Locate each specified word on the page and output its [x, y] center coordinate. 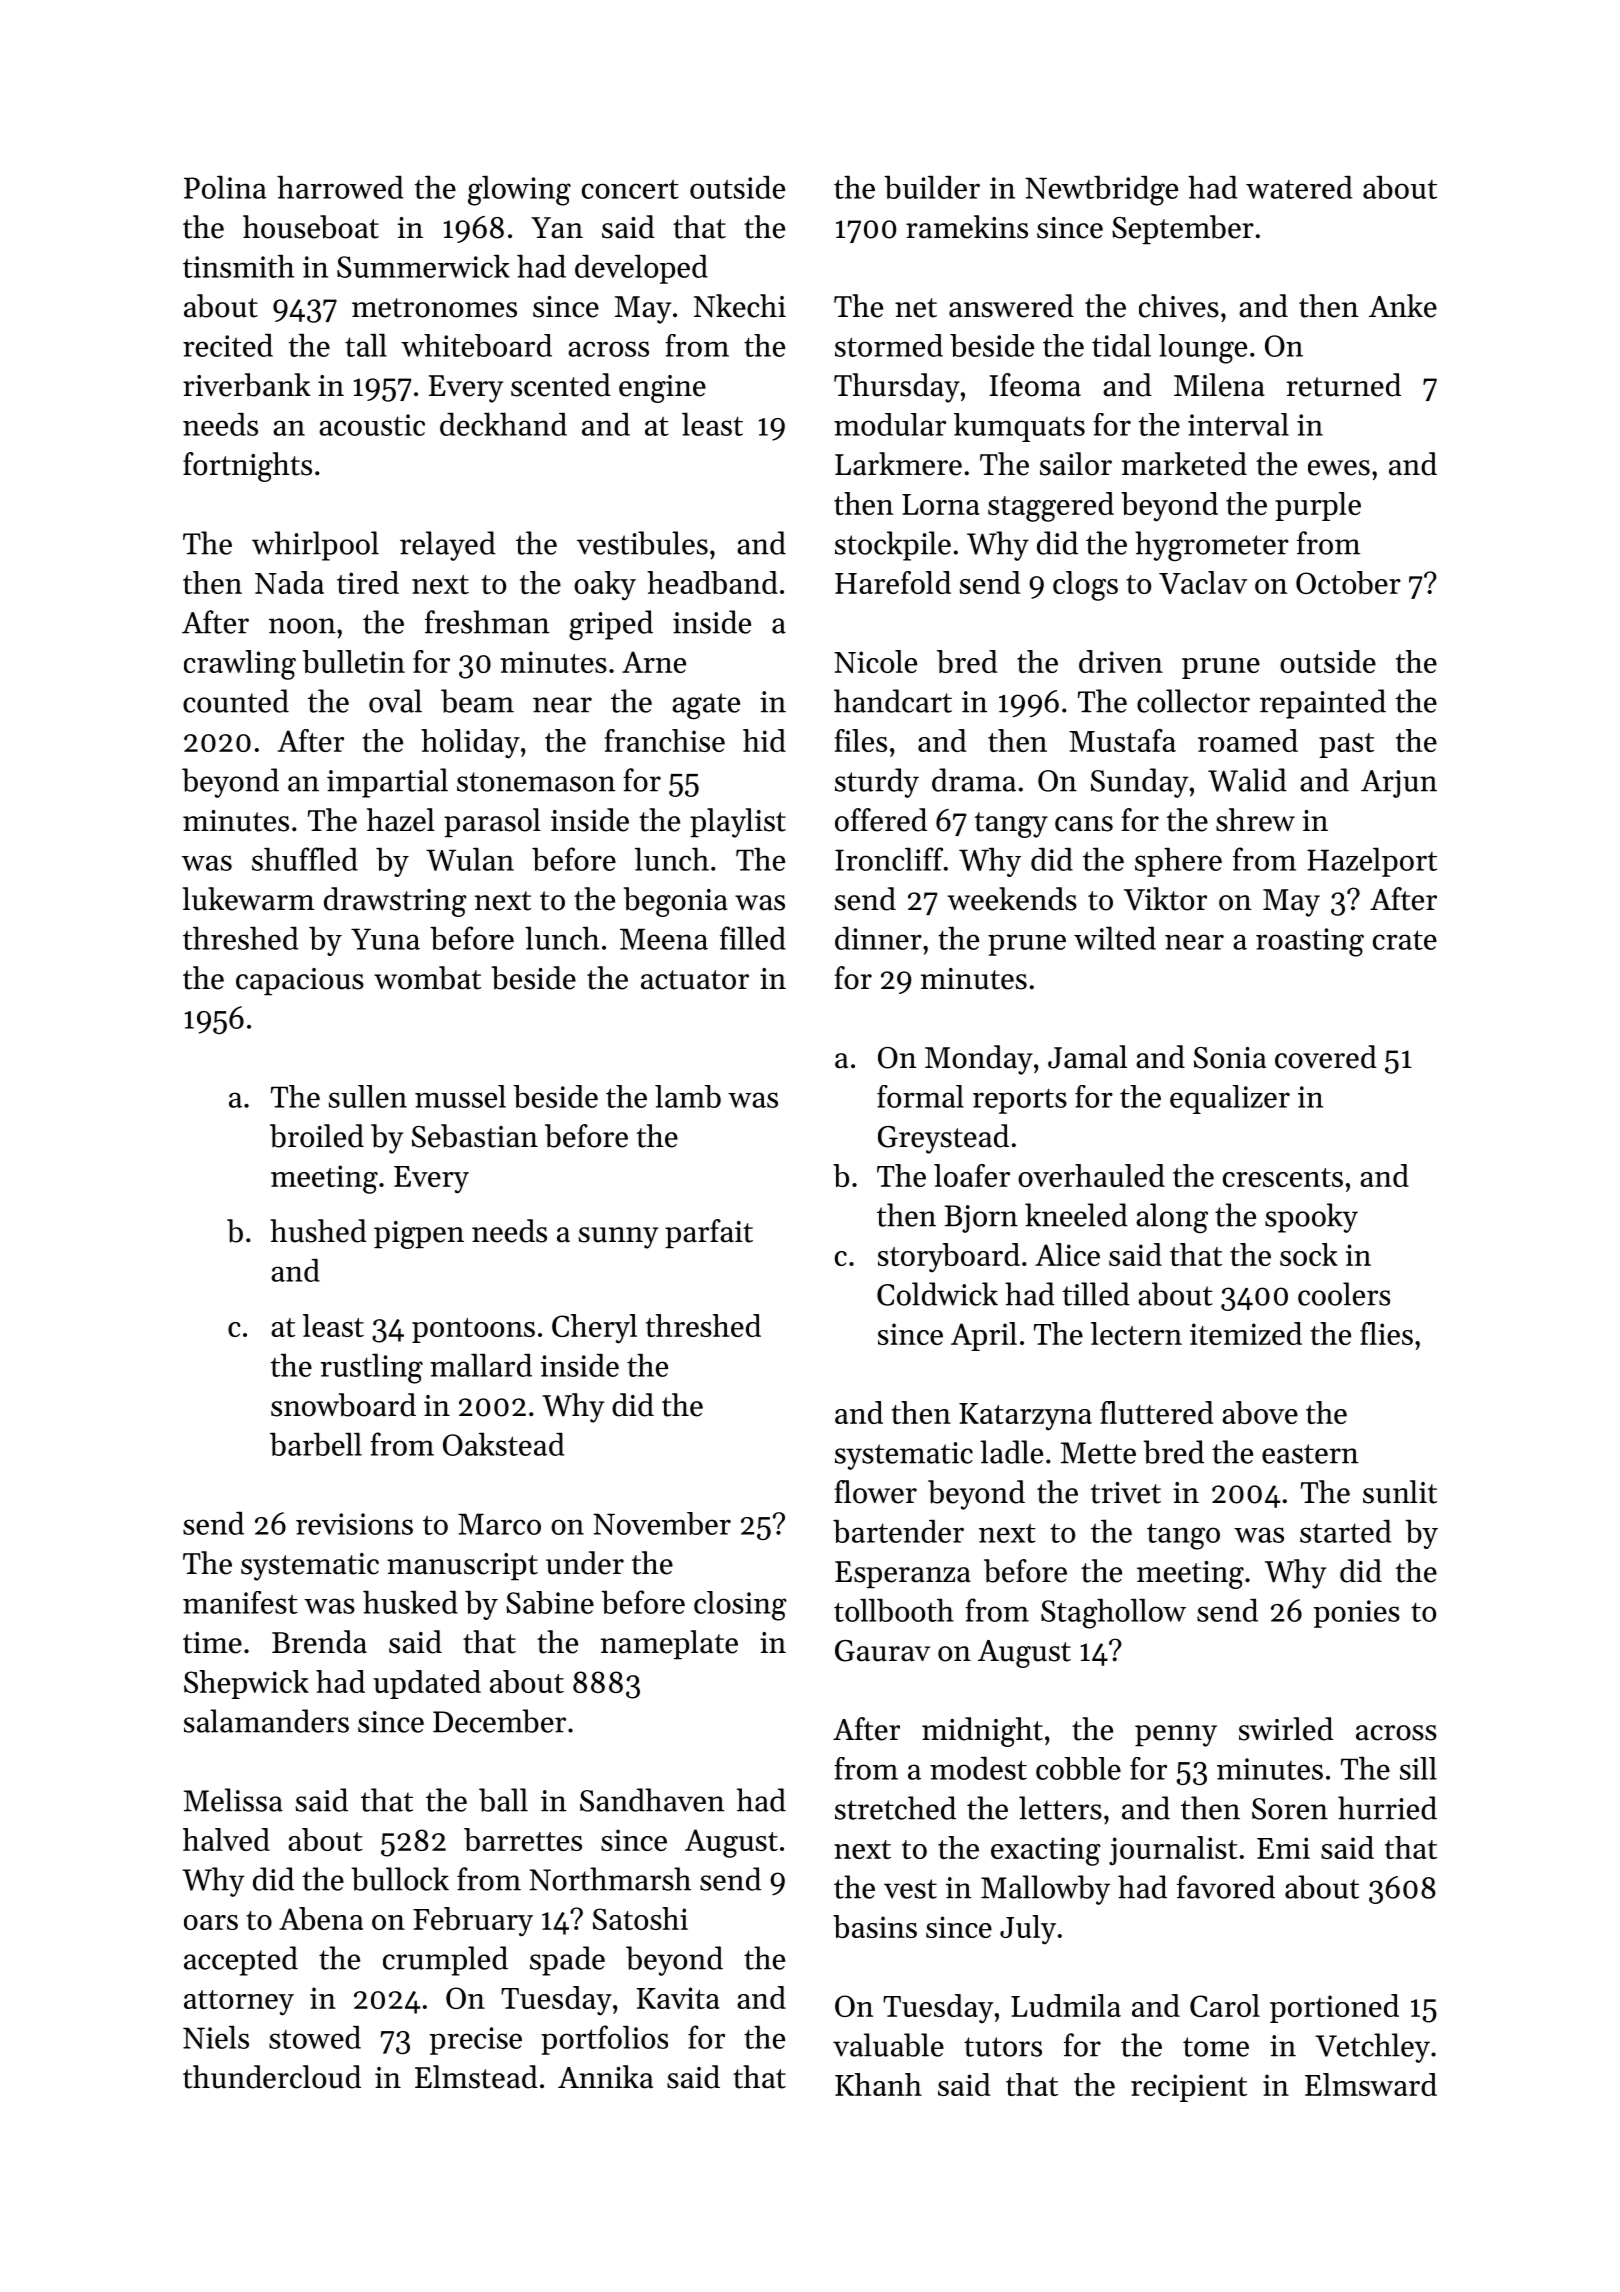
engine [662, 389]
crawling [240, 665]
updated [427, 1684]
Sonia [1230, 1058]
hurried [1387, 1808]
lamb [688, 1096]
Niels [216, 2037]
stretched [895, 1808]
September [1183, 229]
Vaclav [1203, 582]
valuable [888, 2045]
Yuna [385, 939]
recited [228, 345]
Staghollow [1113, 1613]
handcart [893, 701]
